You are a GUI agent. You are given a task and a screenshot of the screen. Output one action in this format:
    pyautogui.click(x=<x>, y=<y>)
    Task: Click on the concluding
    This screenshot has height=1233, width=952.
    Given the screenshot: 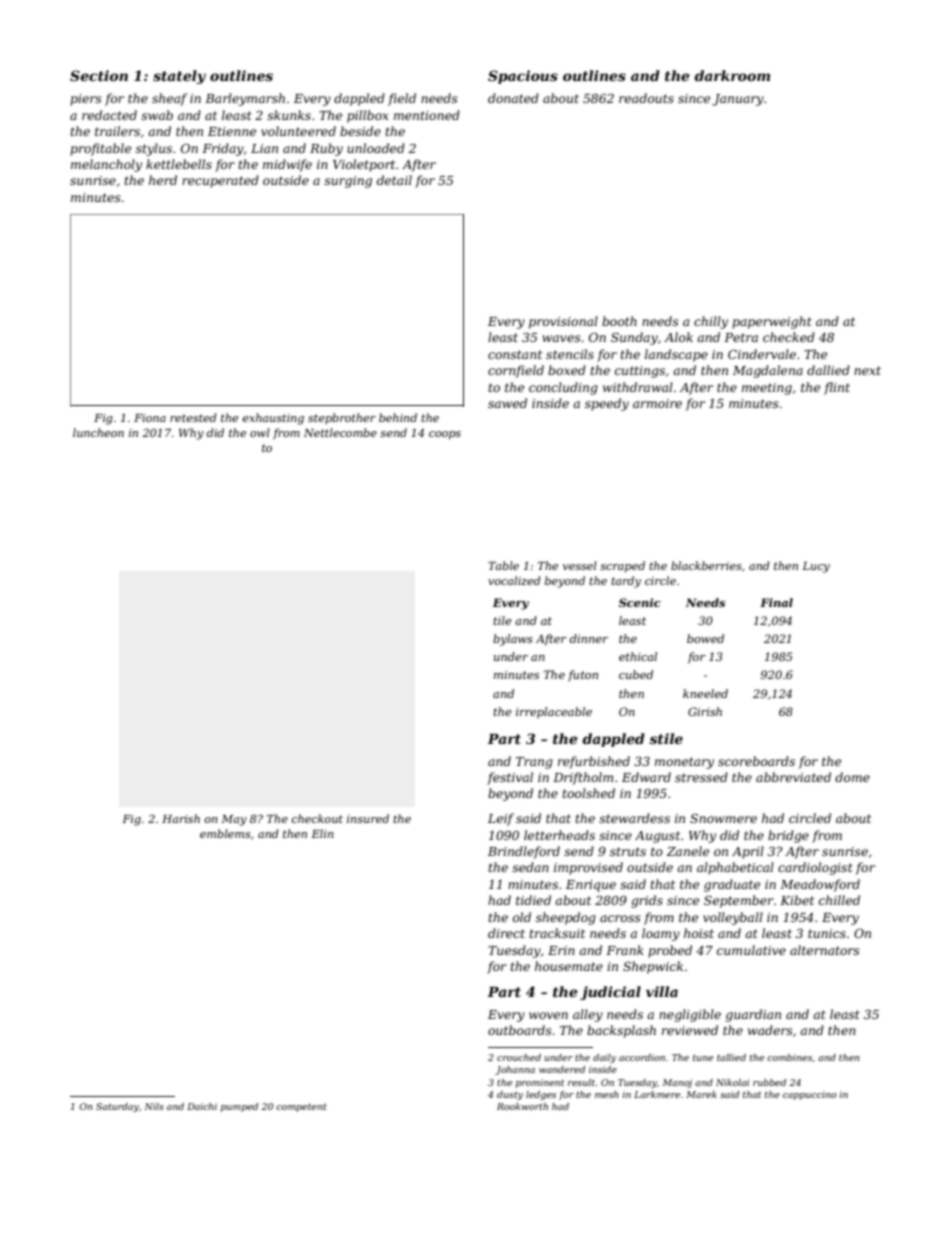 What is the action you would take?
    pyautogui.click(x=563, y=388)
